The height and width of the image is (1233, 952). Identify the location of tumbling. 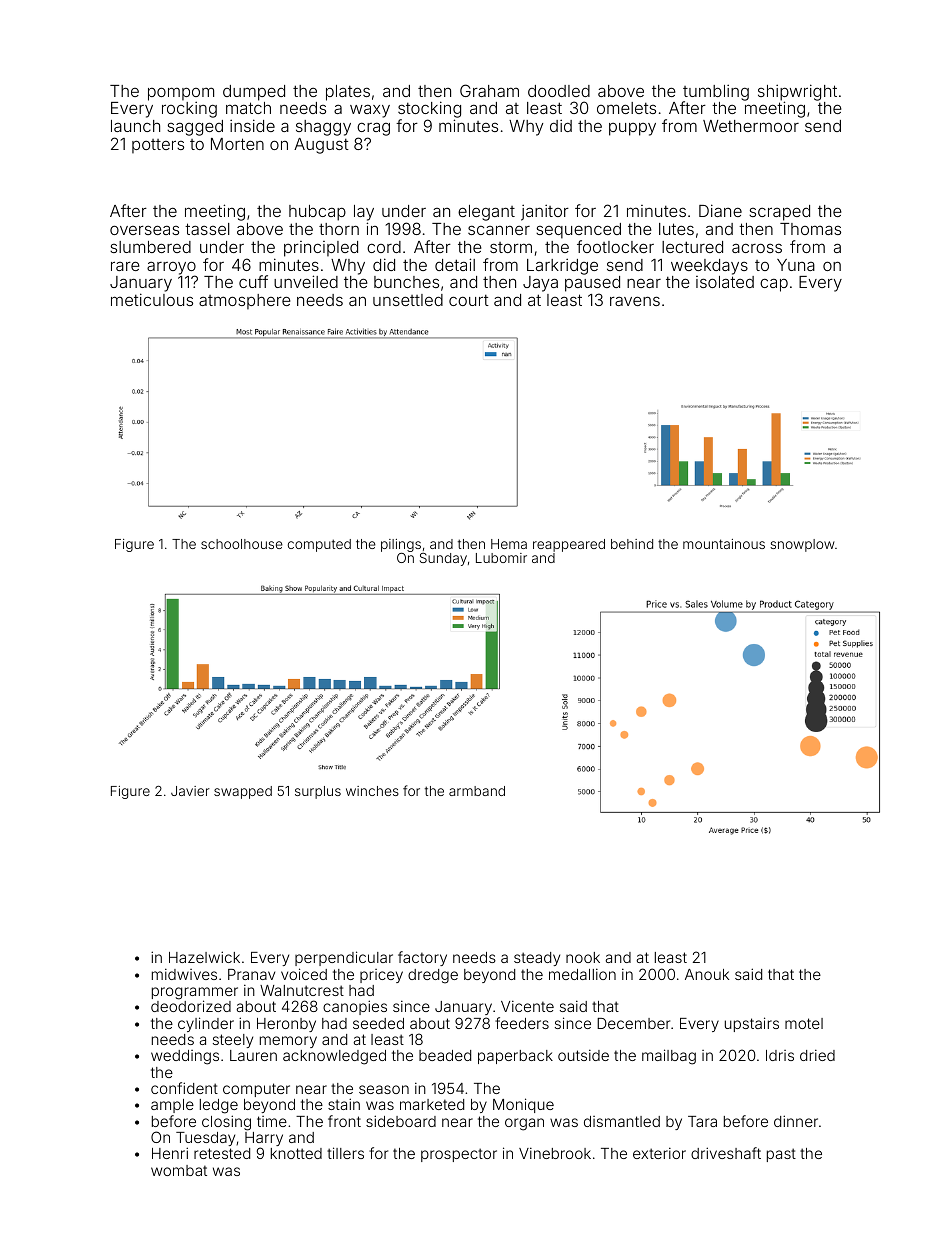
(716, 92).
